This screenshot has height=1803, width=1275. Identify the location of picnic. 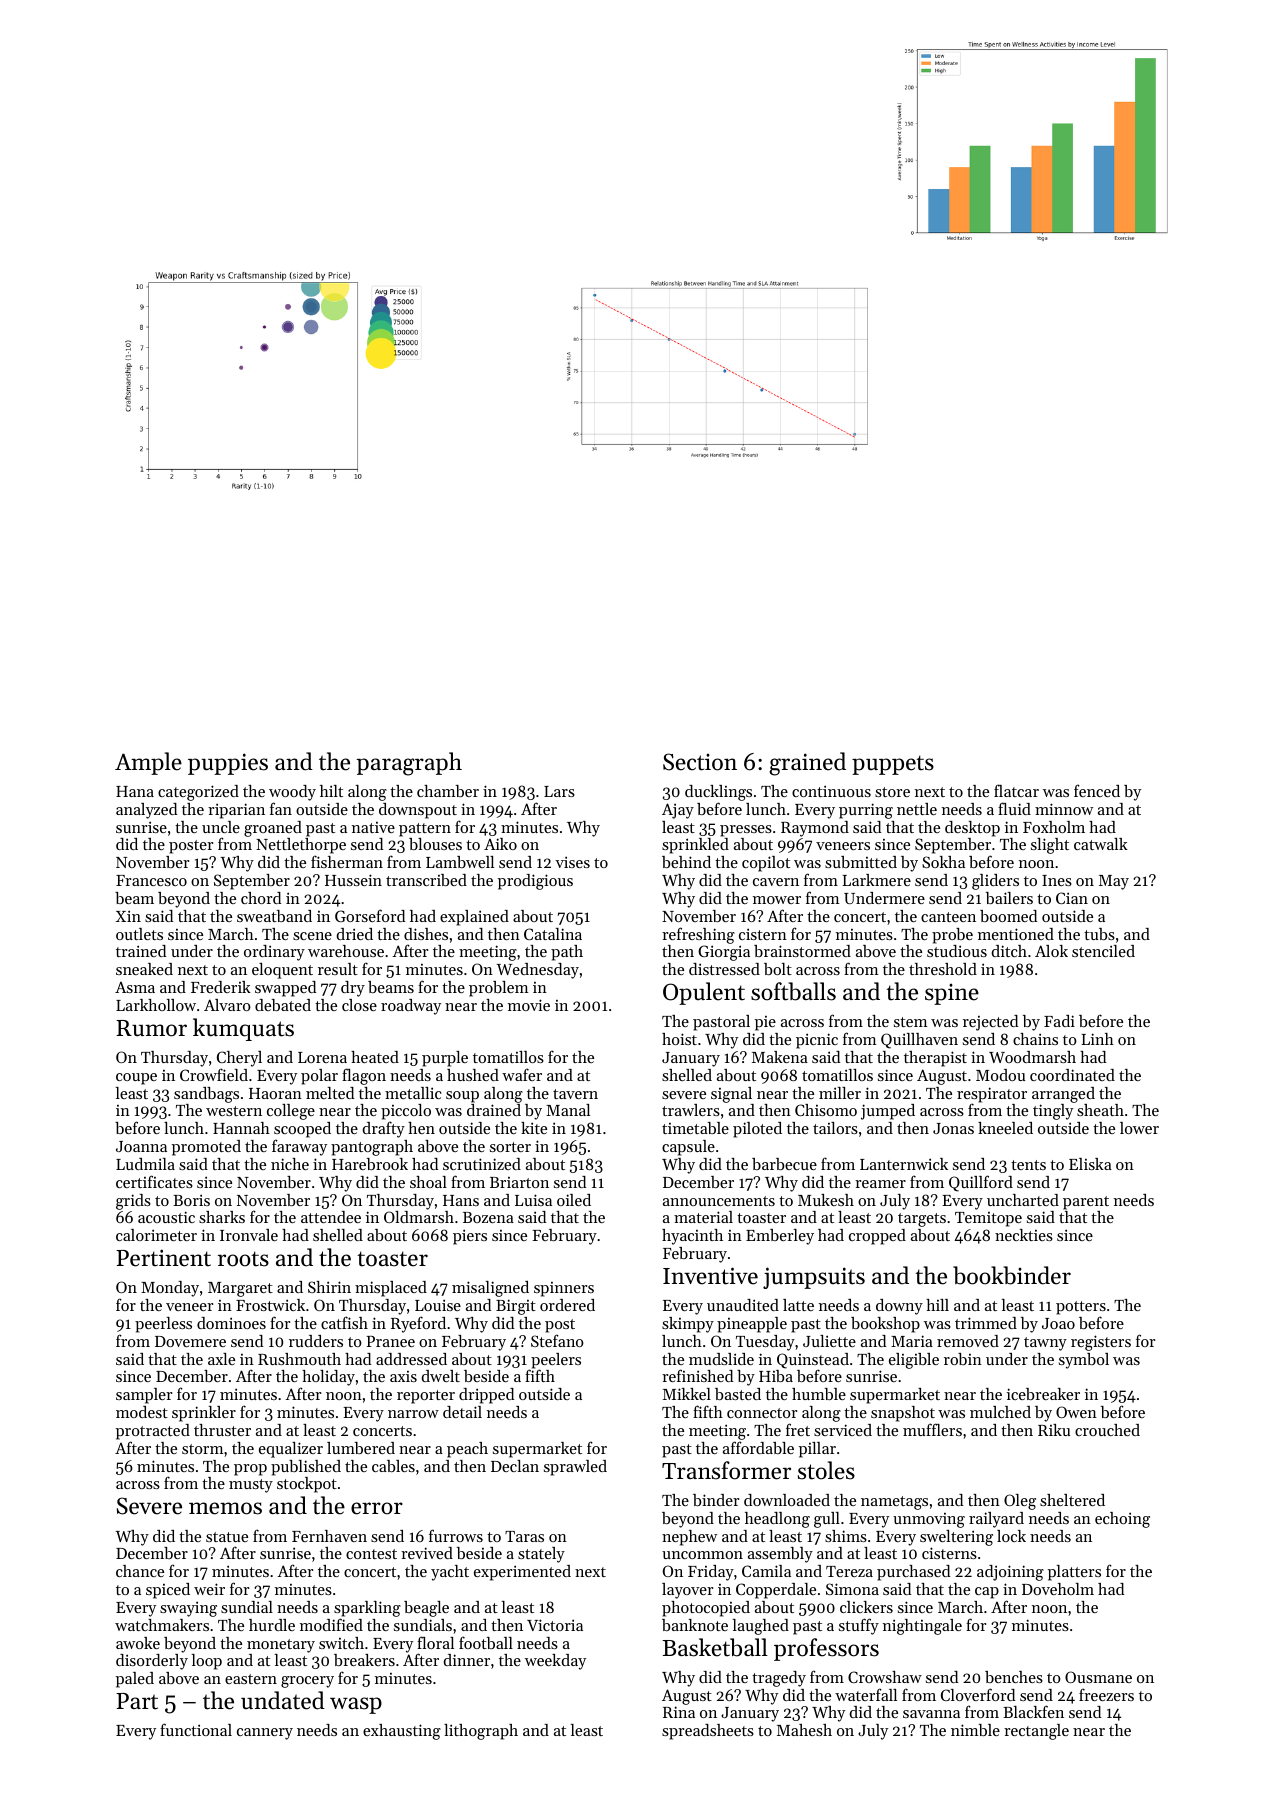
(817, 1041).
